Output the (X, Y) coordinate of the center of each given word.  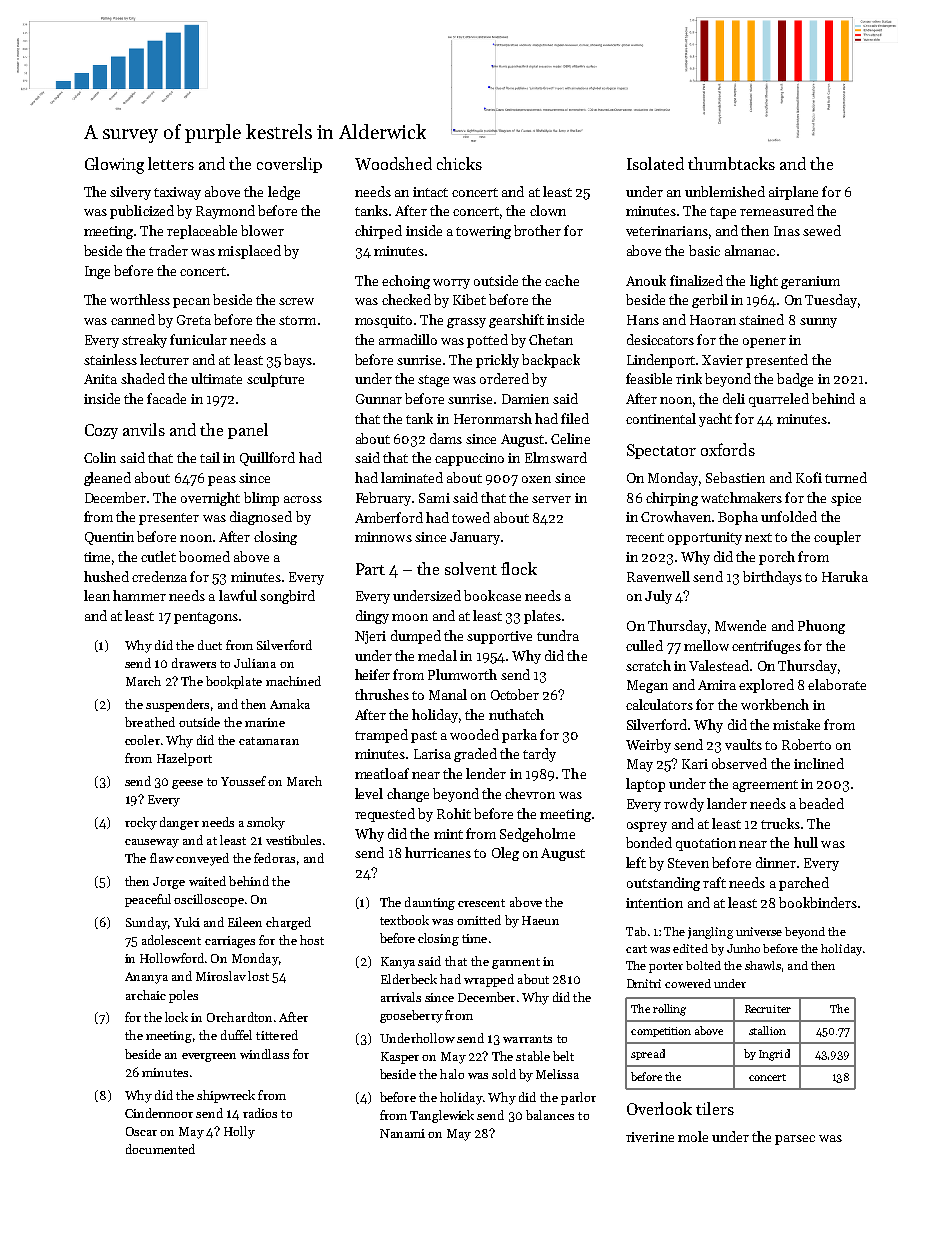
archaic (146, 995)
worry (451, 284)
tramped (381, 736)
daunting (430, 903)
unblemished (725, 191)
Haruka (845, 576)
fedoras (274, 858)
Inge (97, 272)
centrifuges (766, 647)
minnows (383, 537)
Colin (100, 457)
